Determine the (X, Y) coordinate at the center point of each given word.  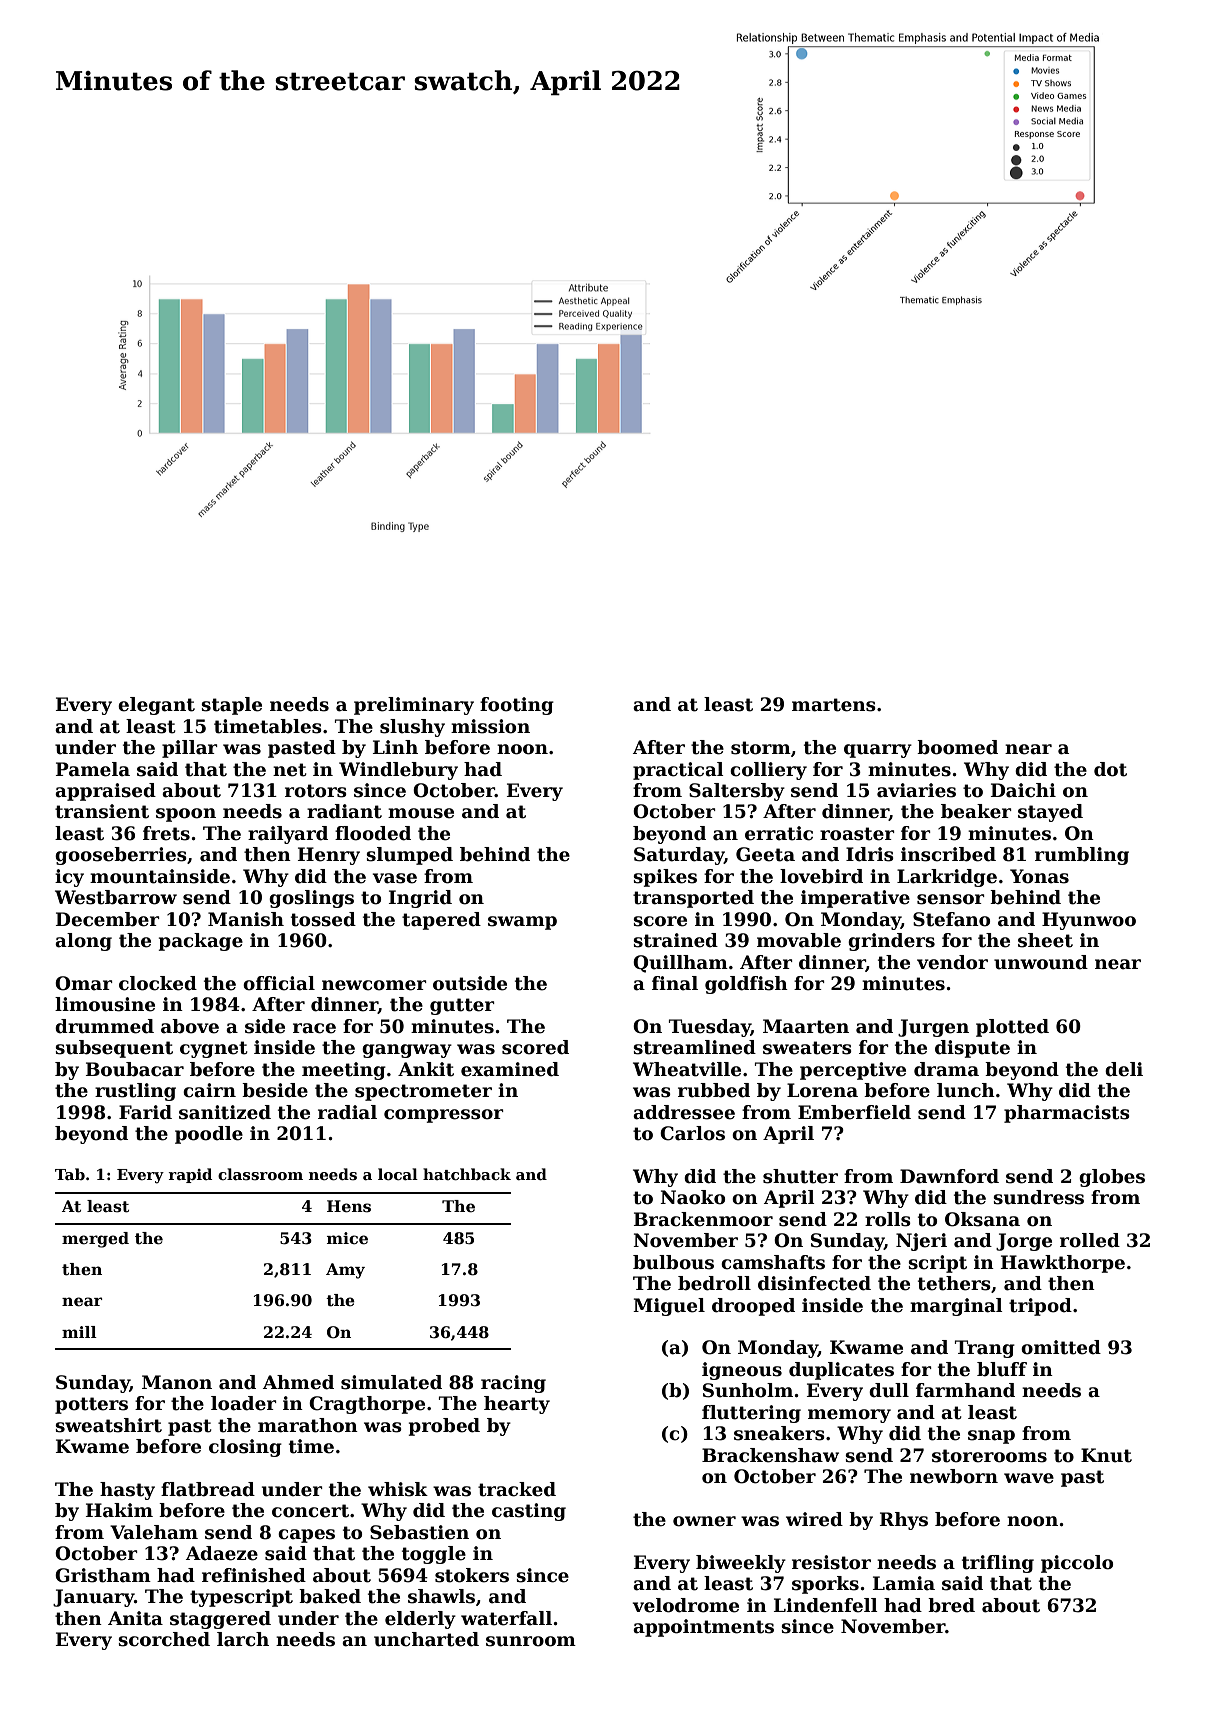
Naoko (692, 1197)
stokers (472, 1575)
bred (951, 1605)
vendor (952, 962)
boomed (957, 747)
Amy (345, 1271)
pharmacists (1067, 1114)
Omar (84, 983)
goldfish (746, 985)
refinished (254, 1575)
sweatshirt (108, 1425)
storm (761, 748)
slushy (412, 728)
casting (529, 1512)
